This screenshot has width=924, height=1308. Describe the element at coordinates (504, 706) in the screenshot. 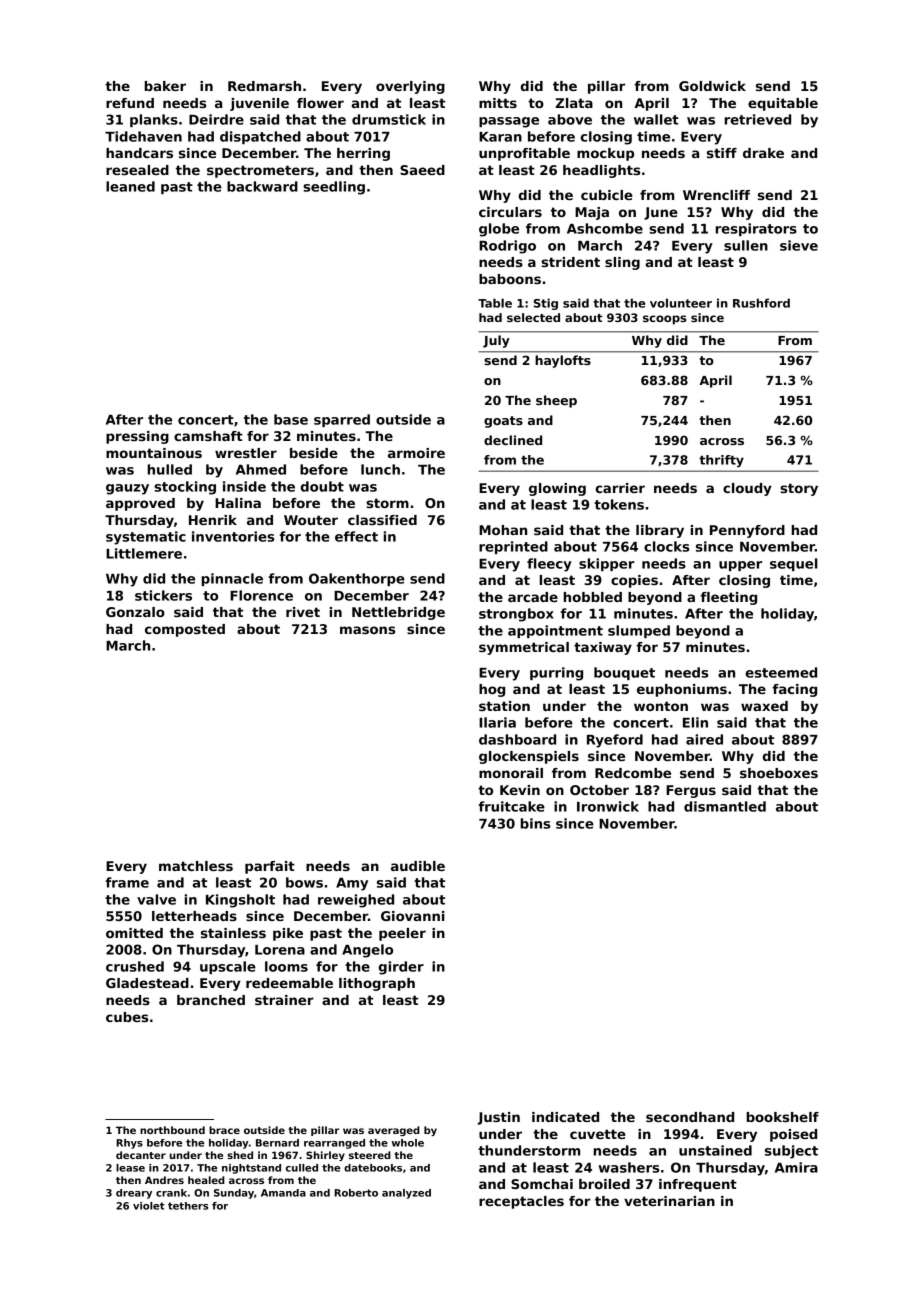

I see `station` at that location.
